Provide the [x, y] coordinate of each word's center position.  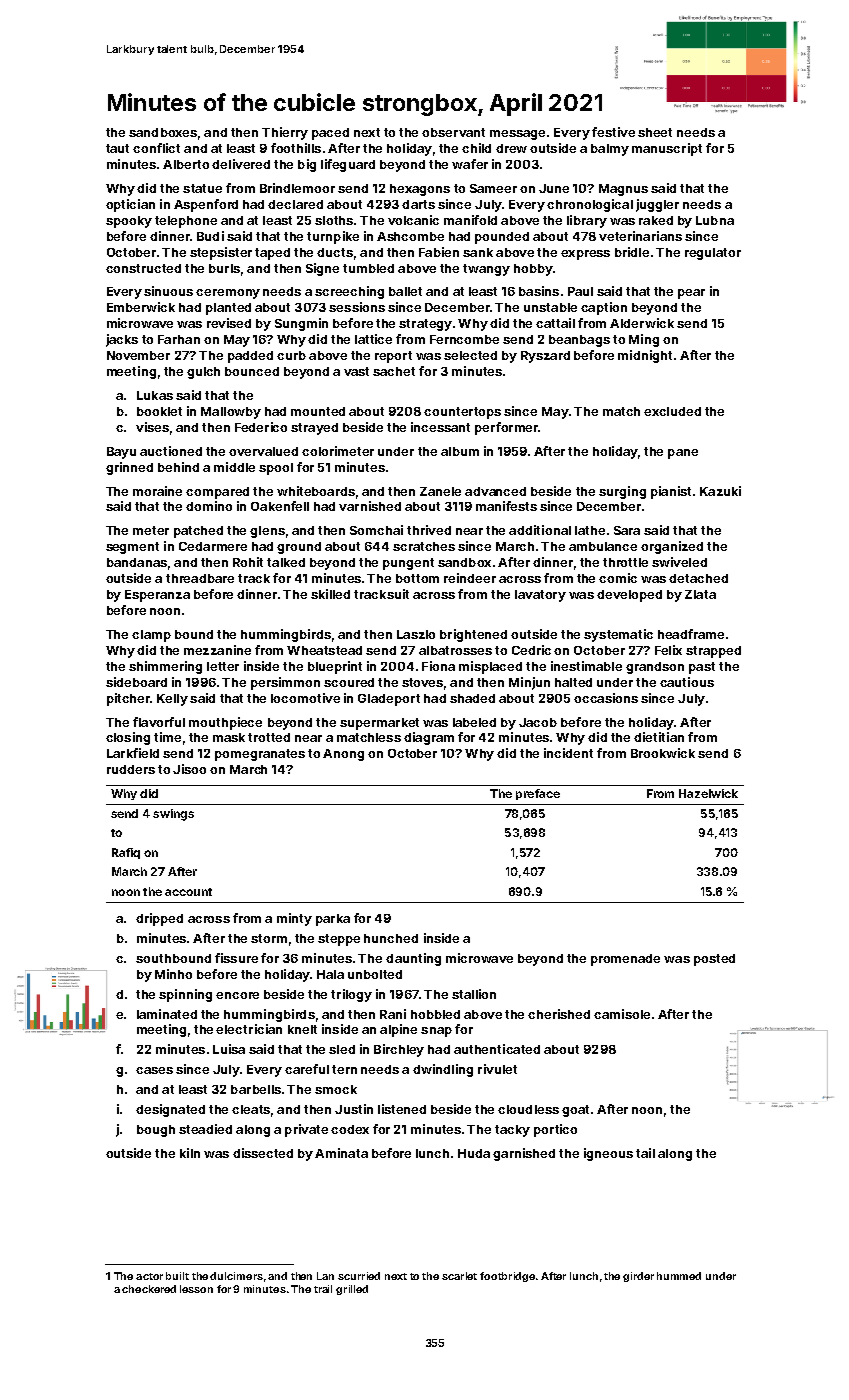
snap [436, 1032]
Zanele [440, 491]
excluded [672, 411]
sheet [655, 132]
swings [173, 815]
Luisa [229, 1049]
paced [330, 134]
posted [714, 960]
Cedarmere [213, 546]
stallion [474, 994]
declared [295, 204]
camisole [622, 1014]
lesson [196, 1289]
